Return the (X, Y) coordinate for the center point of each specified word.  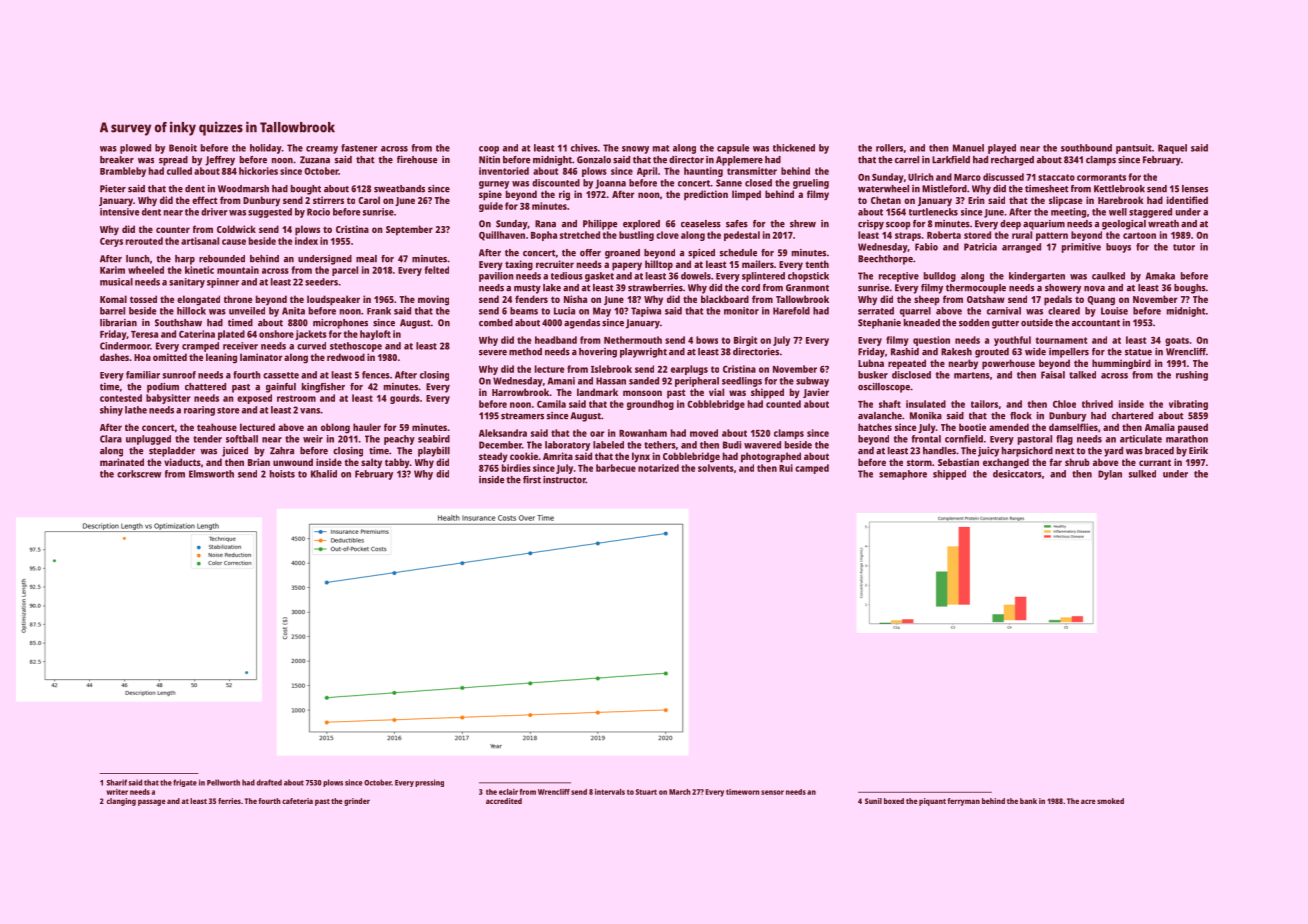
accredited (504, 801)
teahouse (217, 427)
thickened (794, 148)
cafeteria (297, 801)
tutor (1184, 247)
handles (939, 451)
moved (704, 433)
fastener (359, 148)
